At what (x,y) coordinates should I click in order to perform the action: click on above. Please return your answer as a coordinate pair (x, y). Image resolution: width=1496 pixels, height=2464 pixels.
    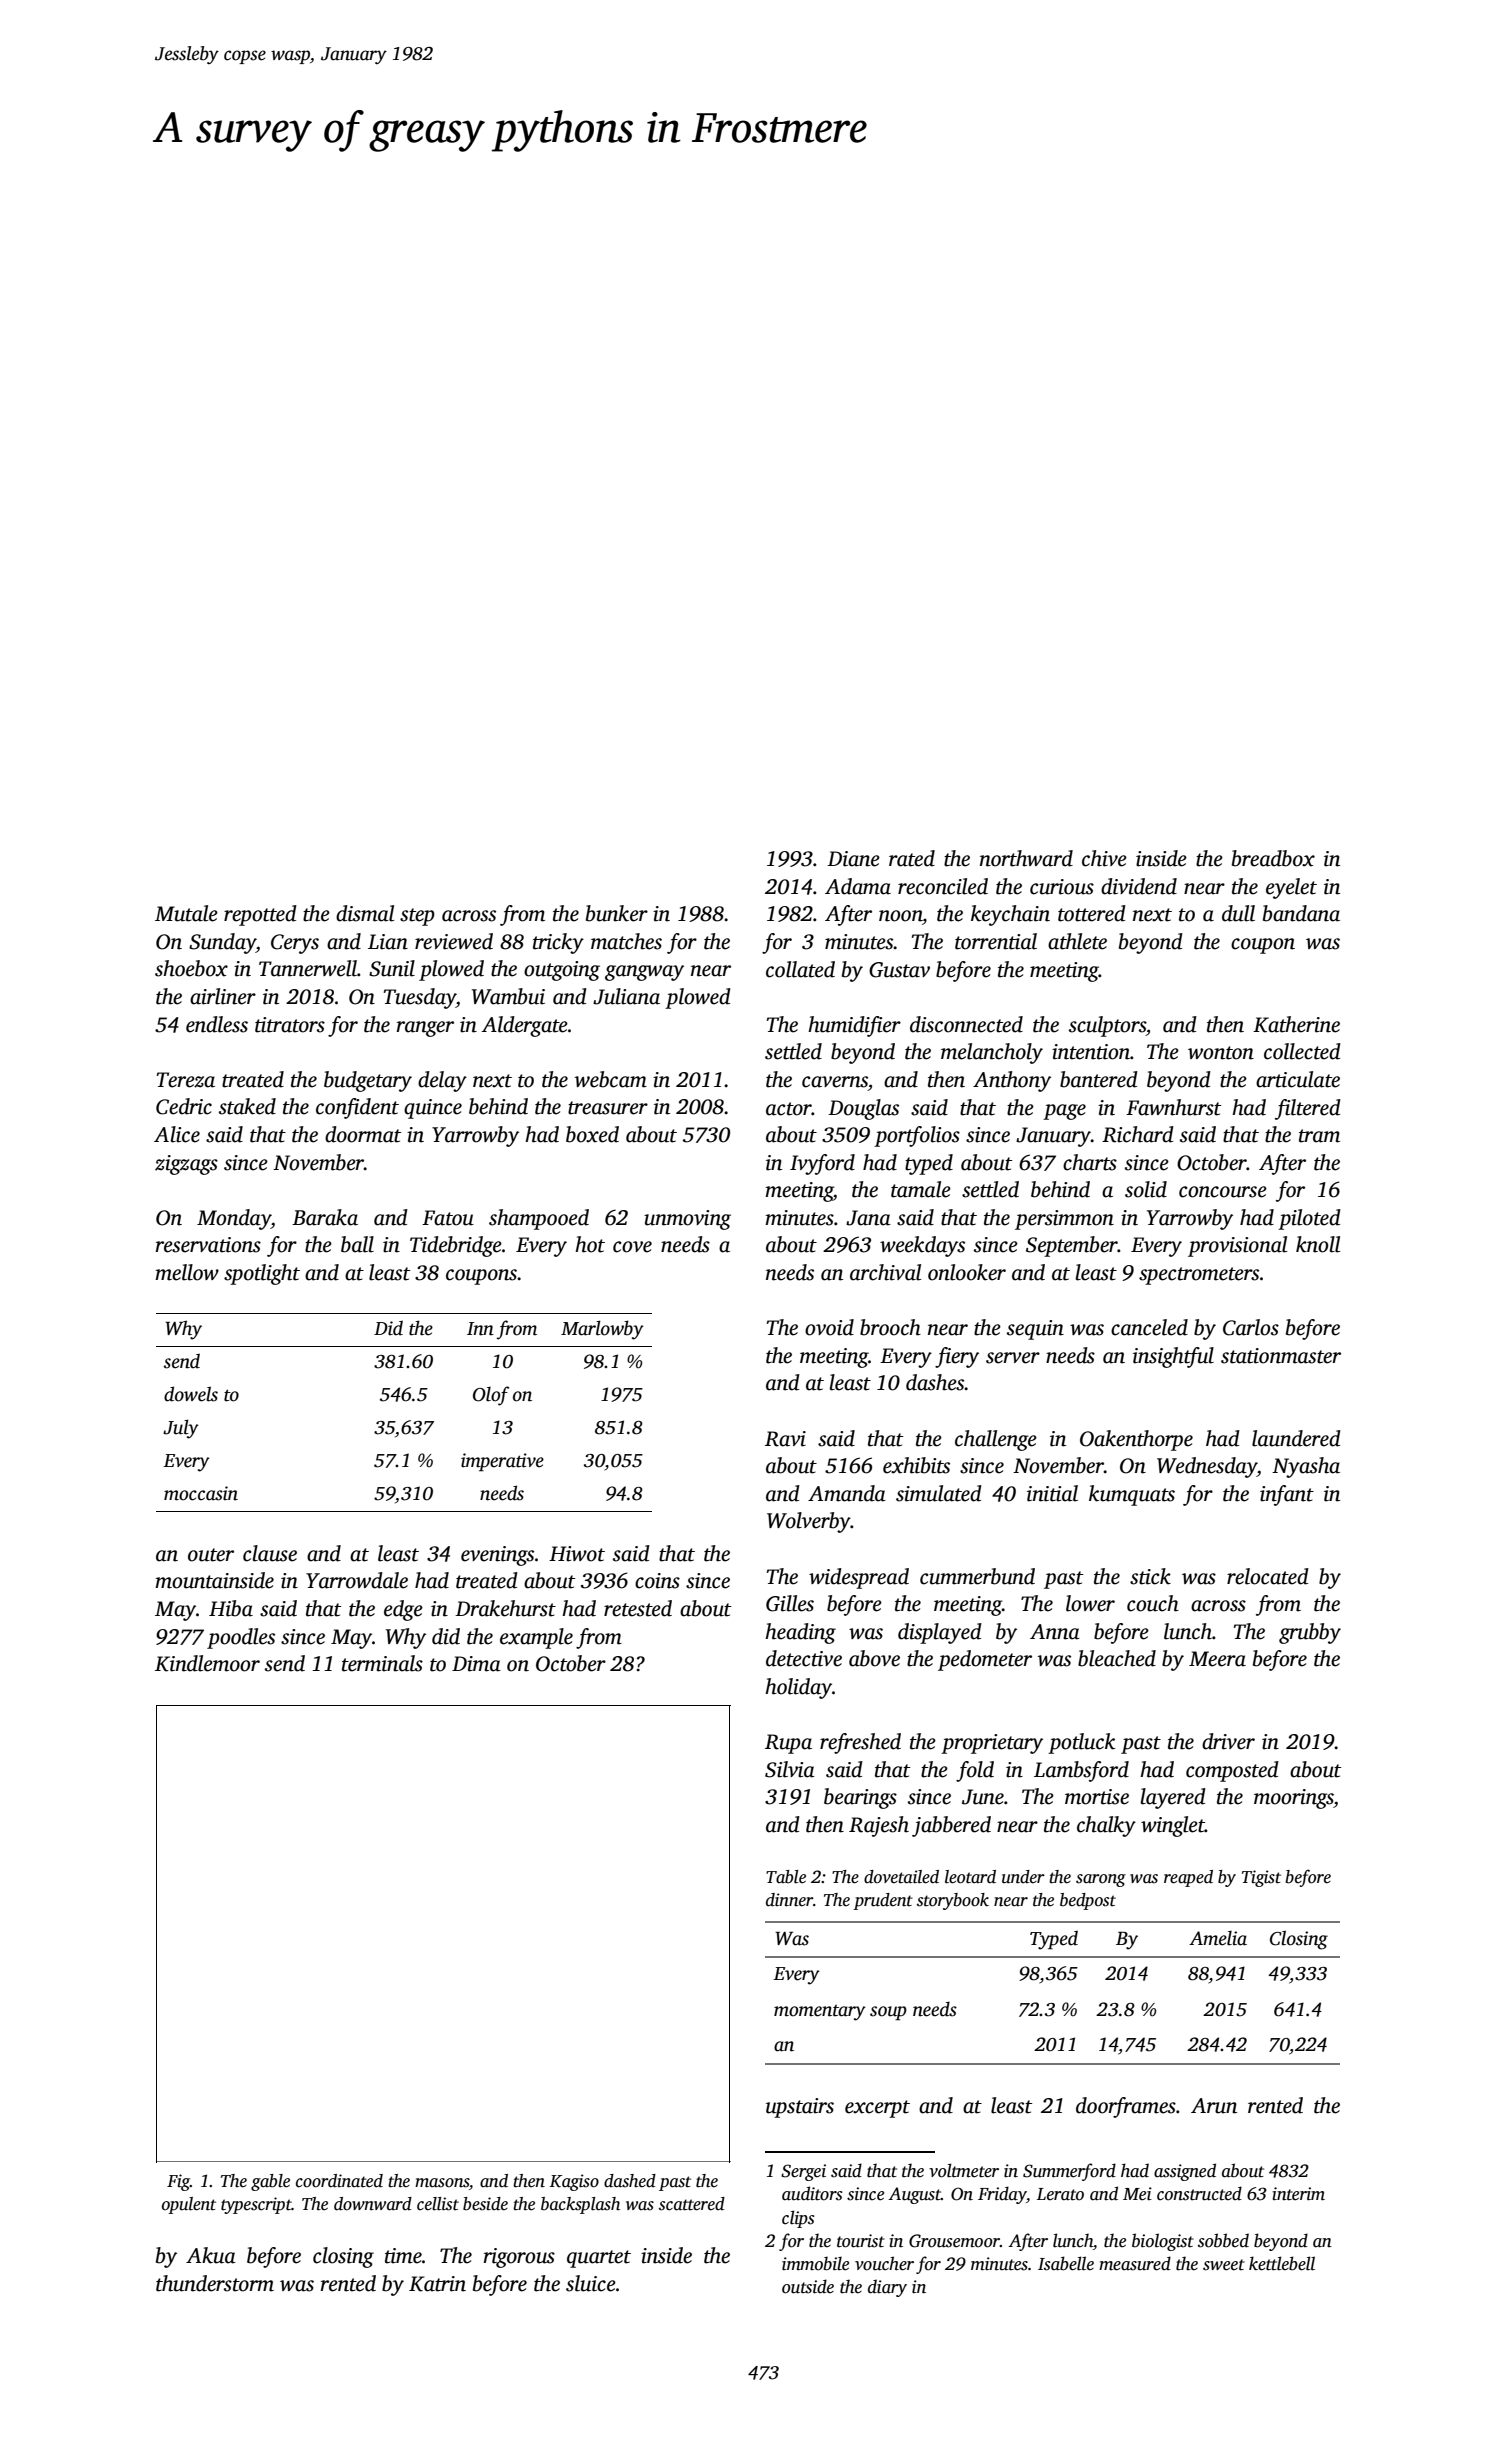
    Looking at the image, I should click on (874, 1658).
